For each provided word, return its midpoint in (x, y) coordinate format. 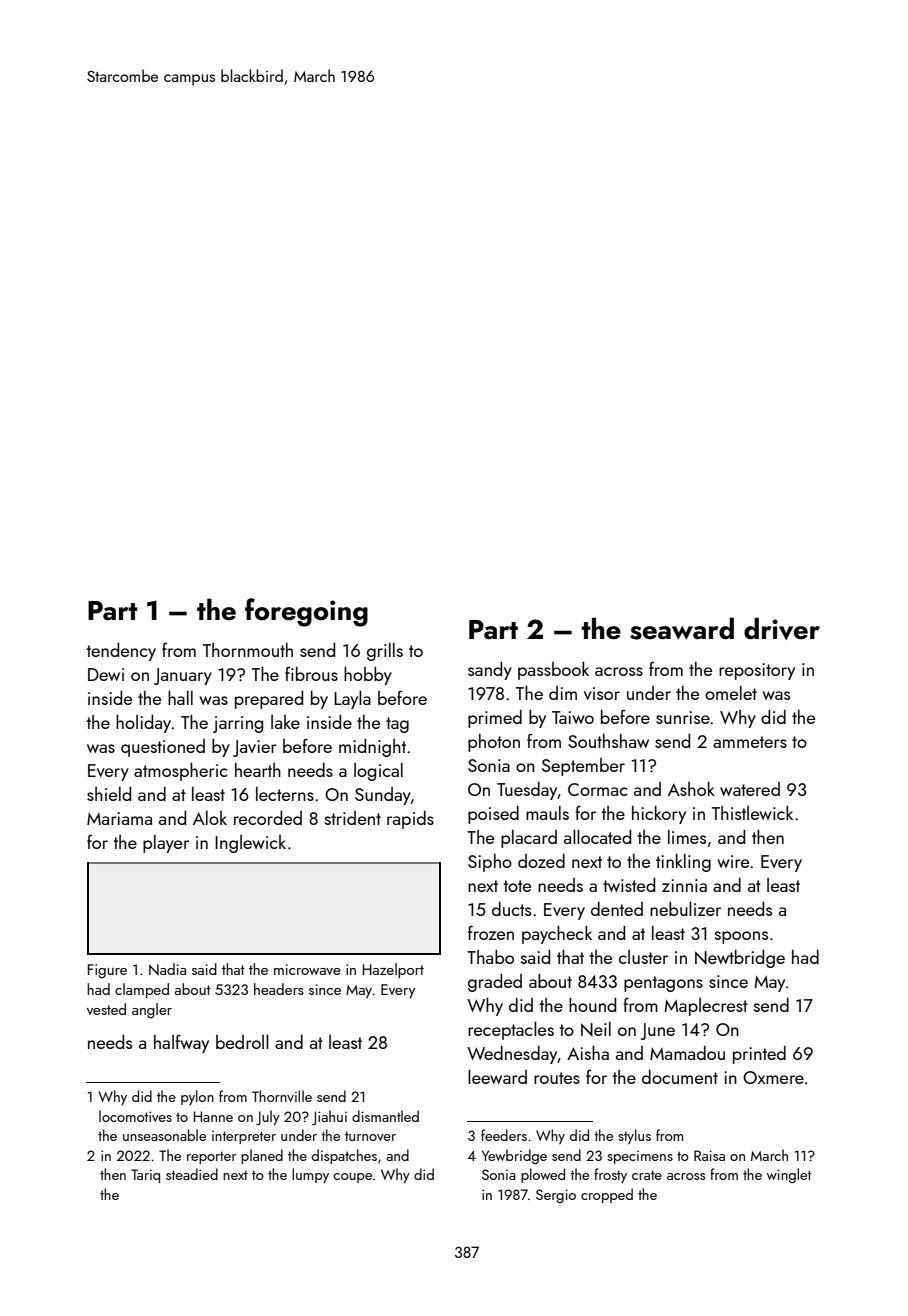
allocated (597, 836)
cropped (607, 1195)
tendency (121, 652)
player (166, 844)
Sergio (556, 1196)
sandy (490, 671)
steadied (192, 1174)
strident (353, 818)
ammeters (750, 742)
